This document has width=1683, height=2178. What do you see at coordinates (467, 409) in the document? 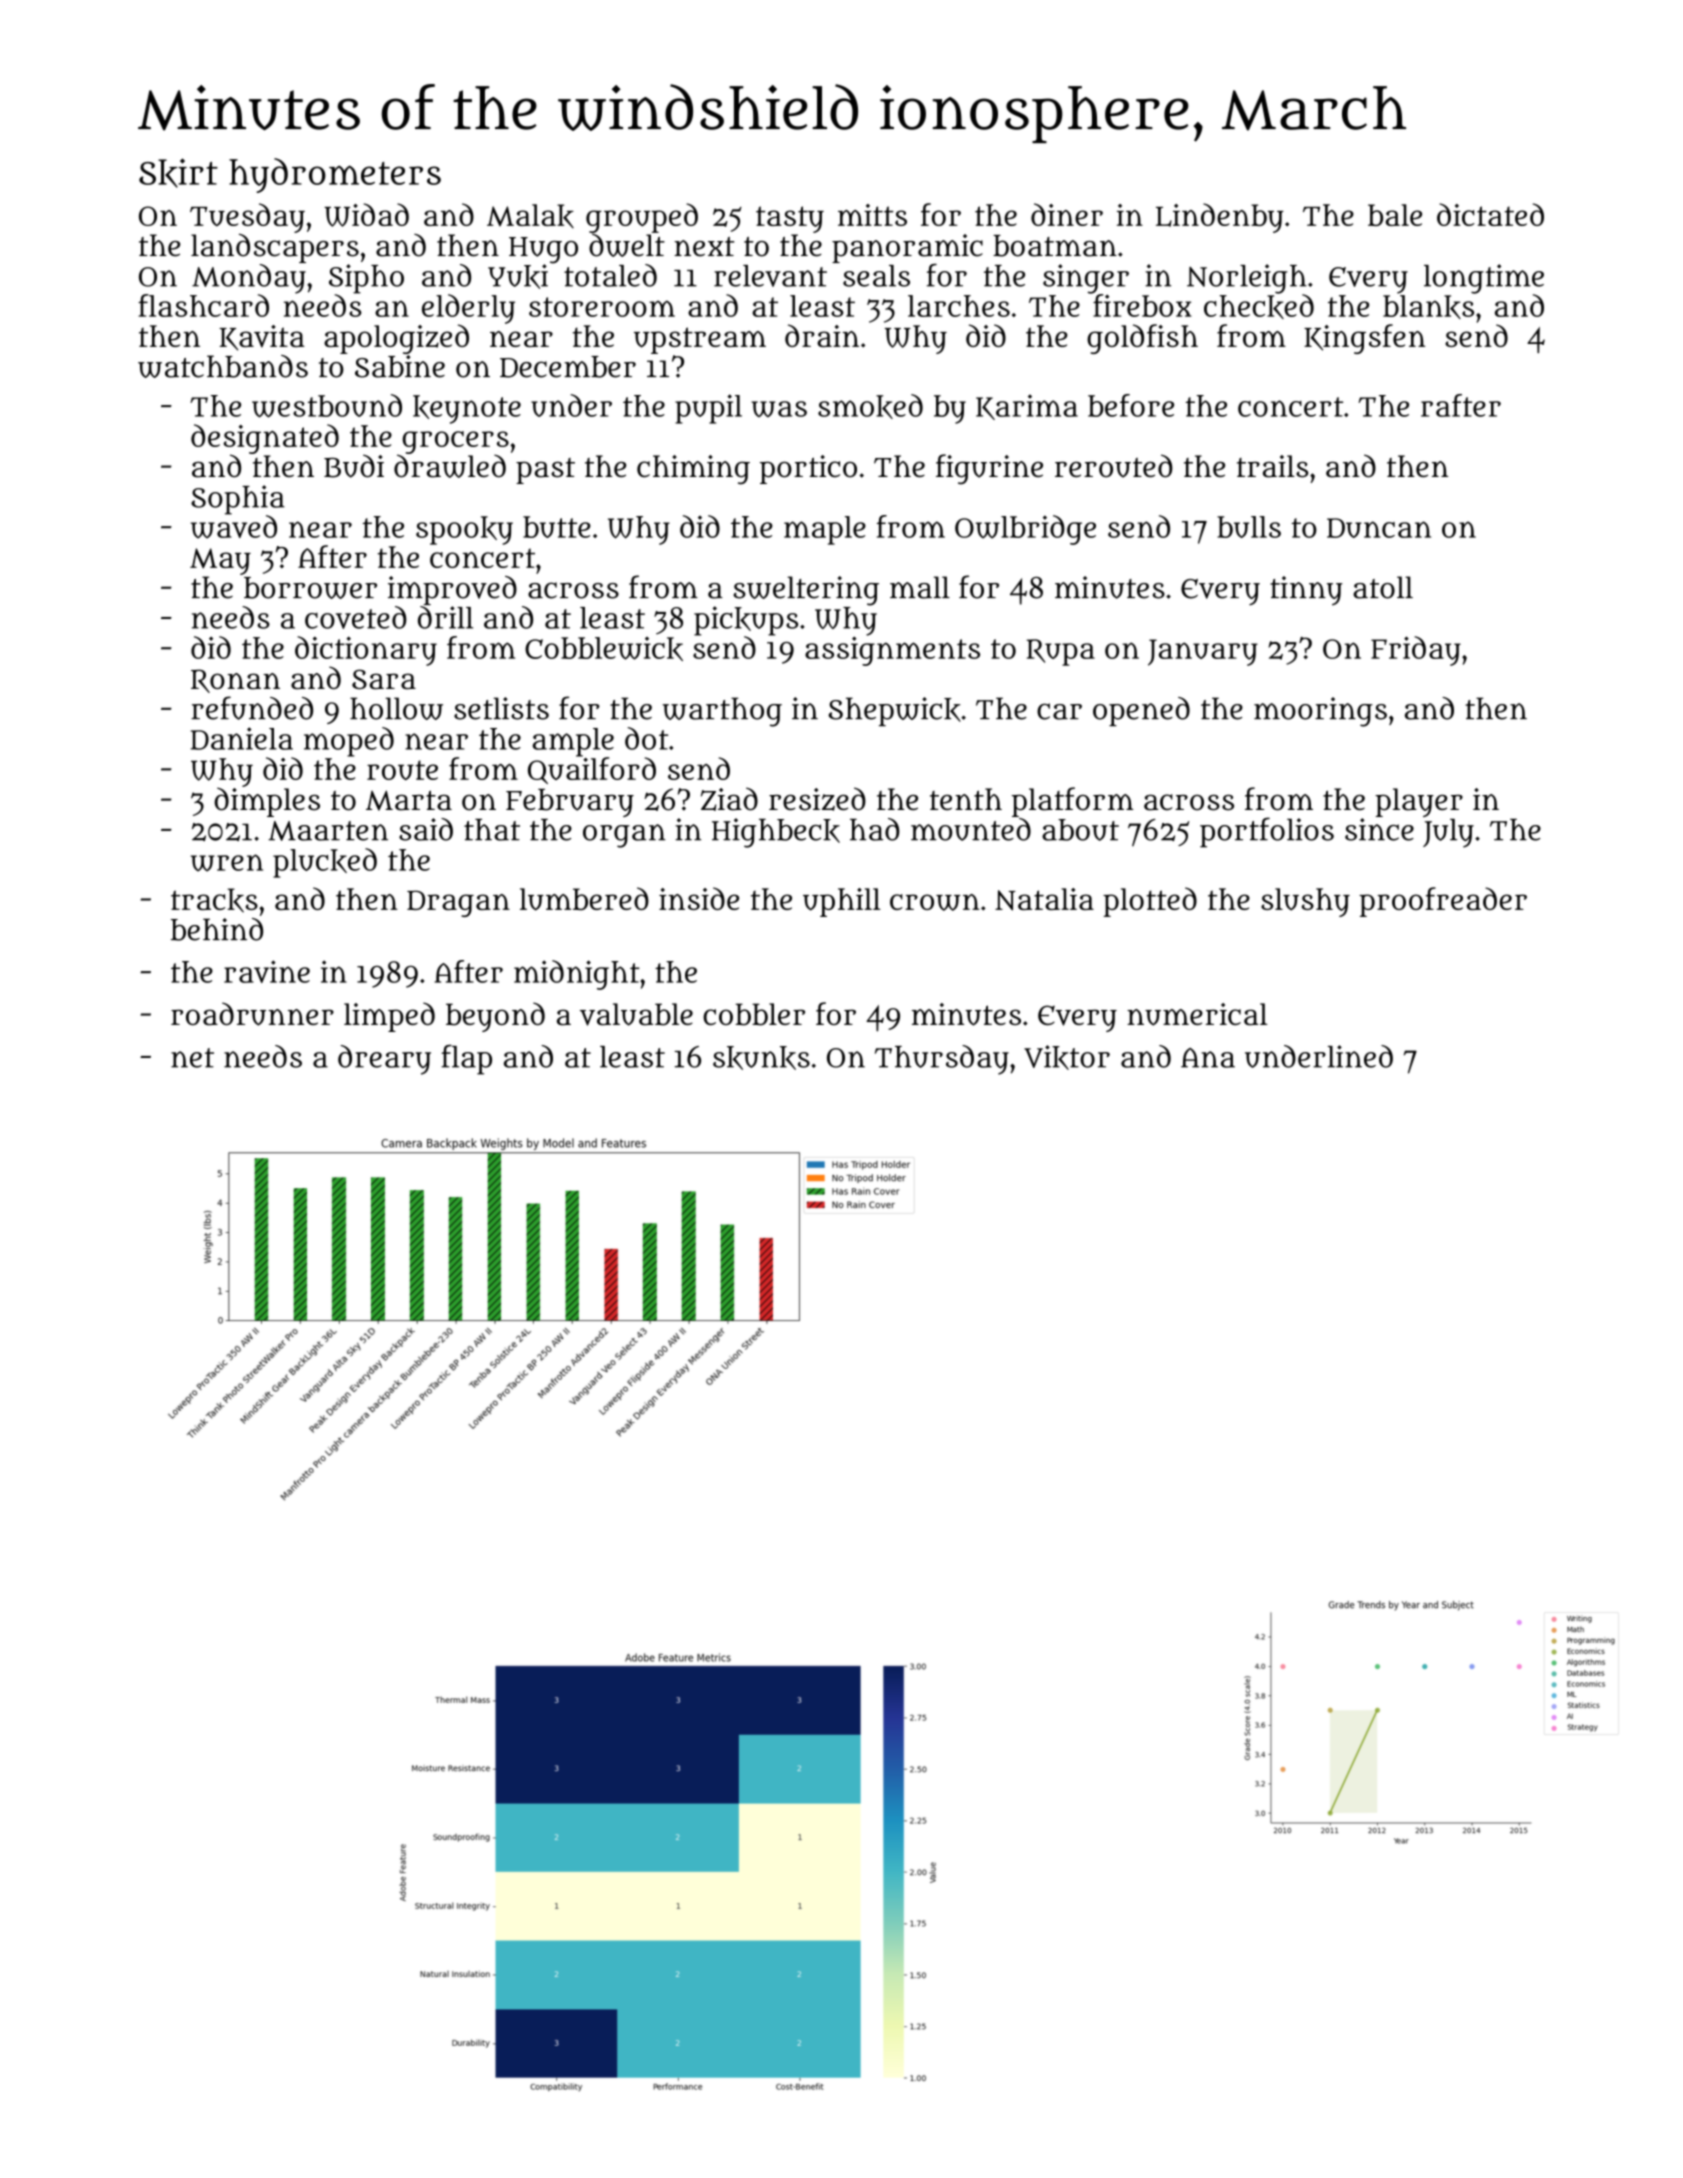
I see `keynote` at bounding box center [467, 409].
